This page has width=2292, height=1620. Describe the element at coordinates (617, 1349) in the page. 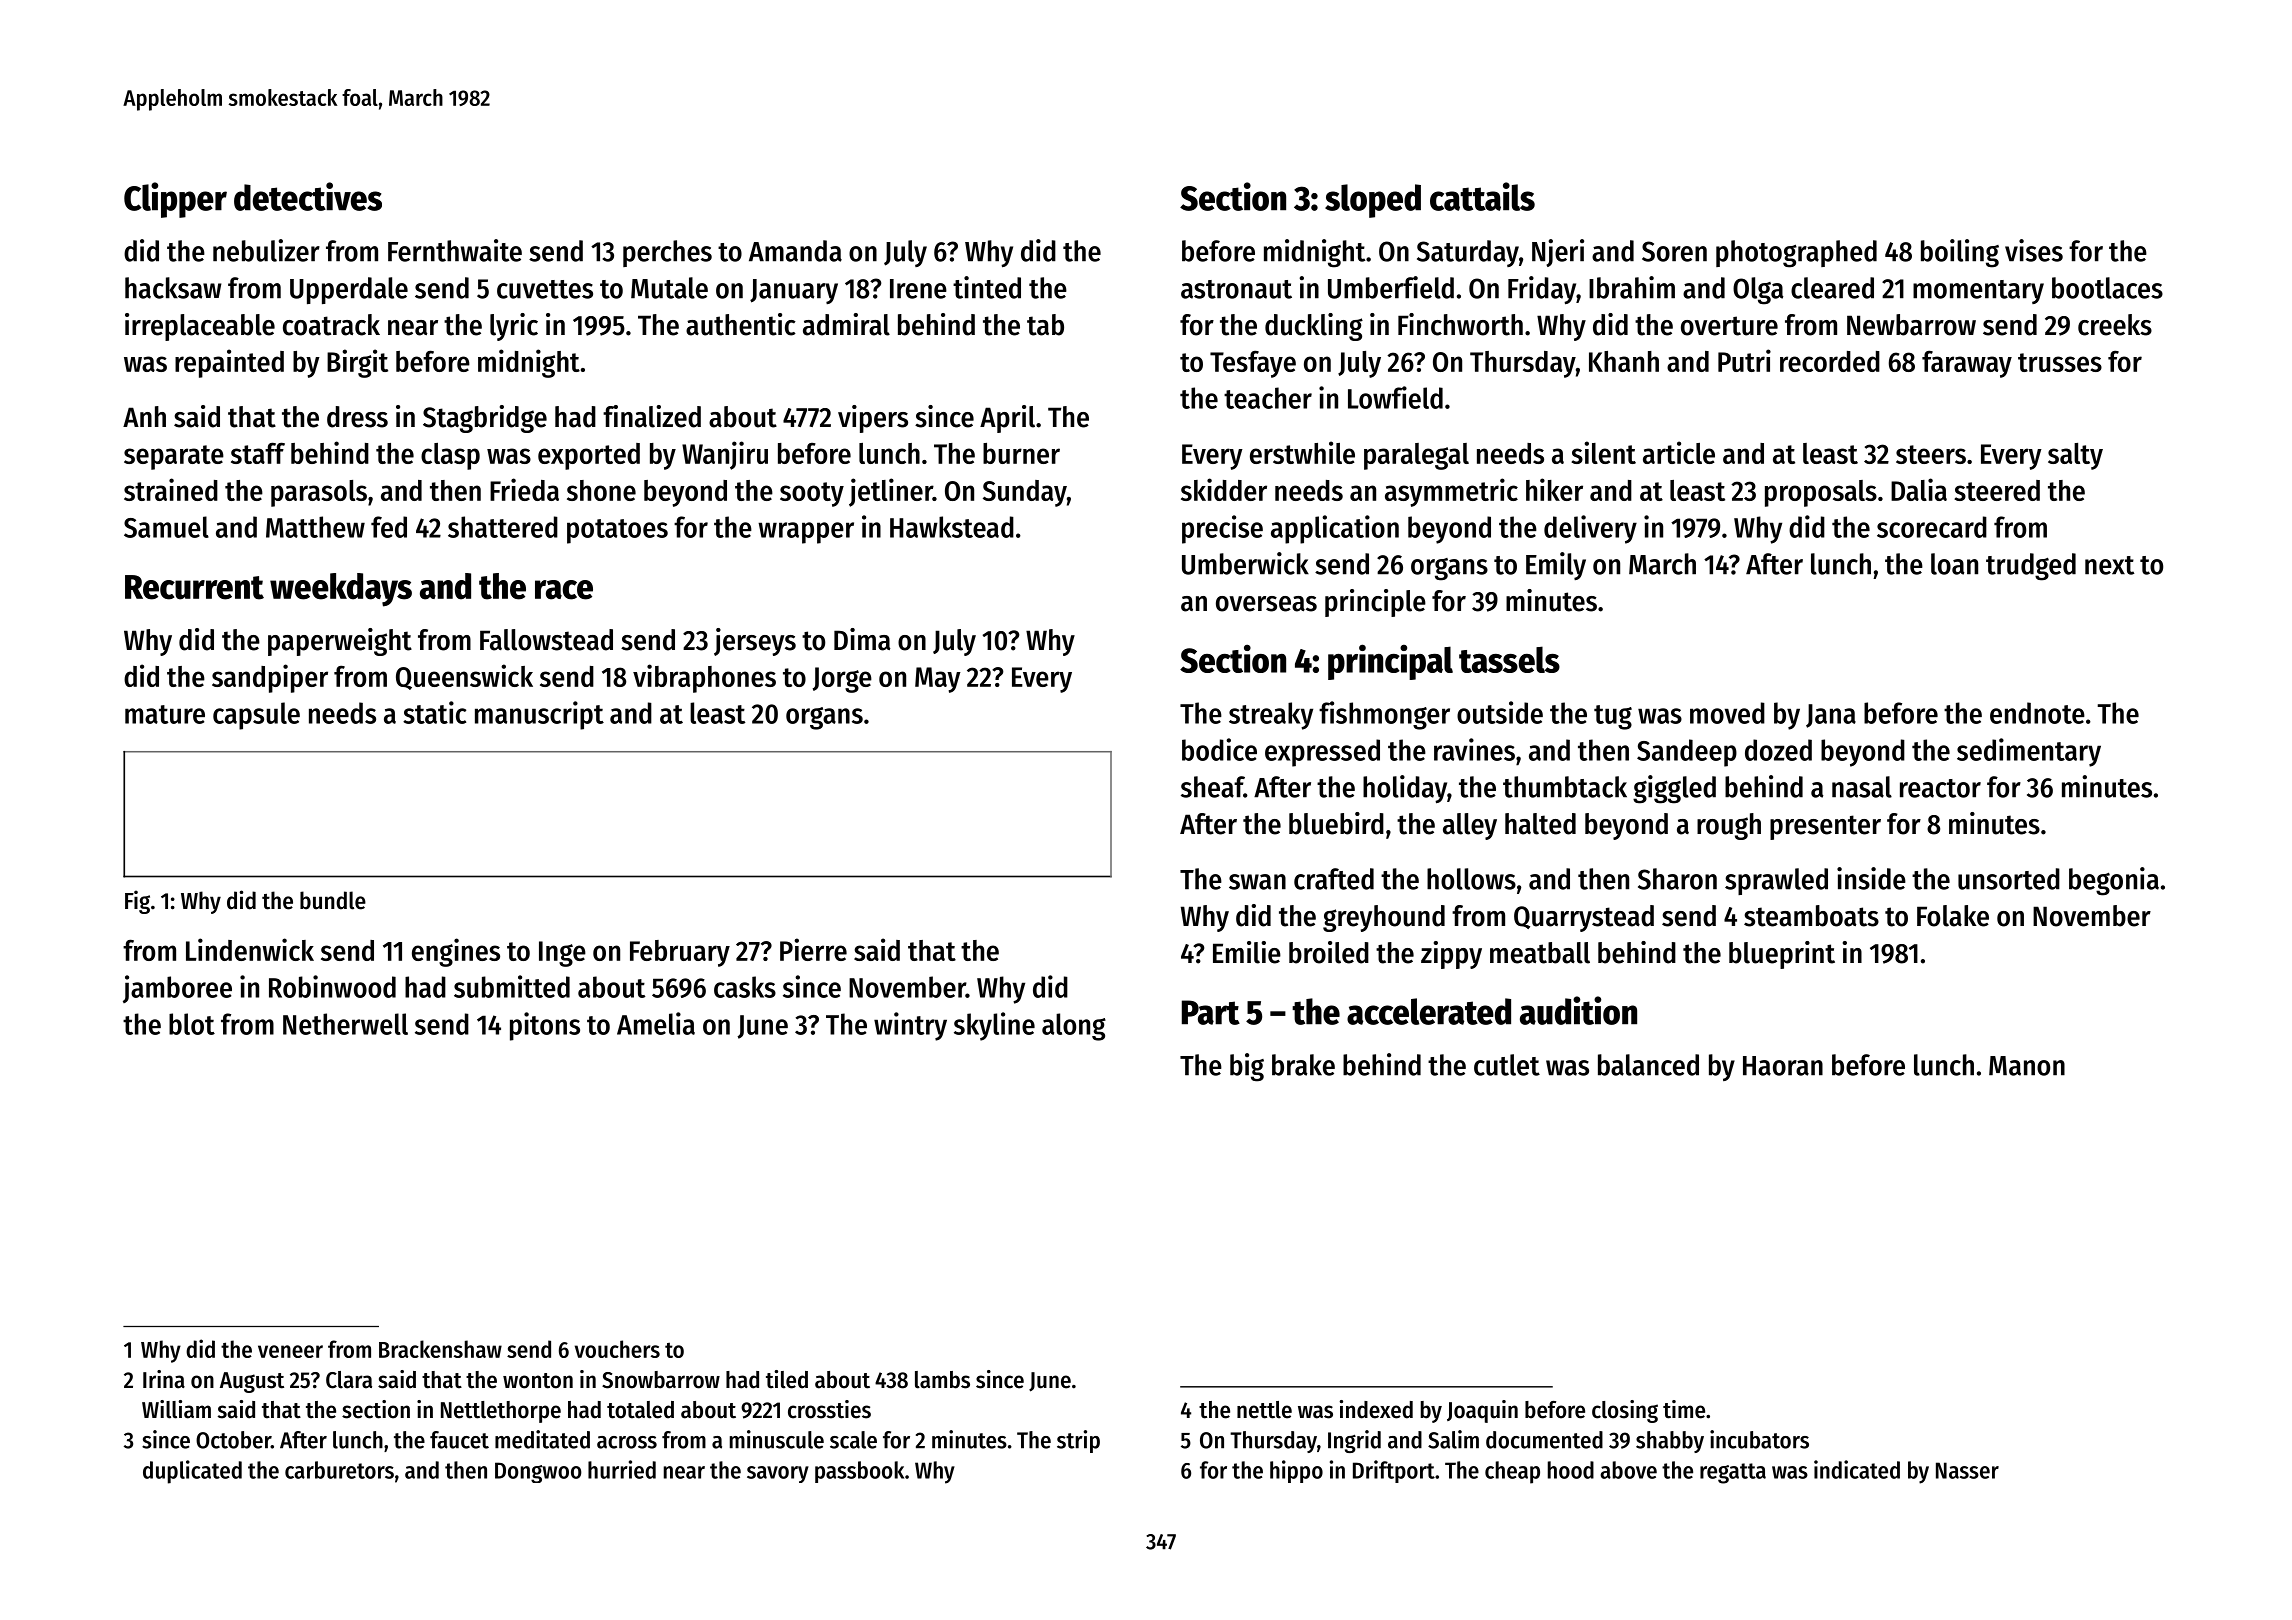

I see `vouchers` at that location.
